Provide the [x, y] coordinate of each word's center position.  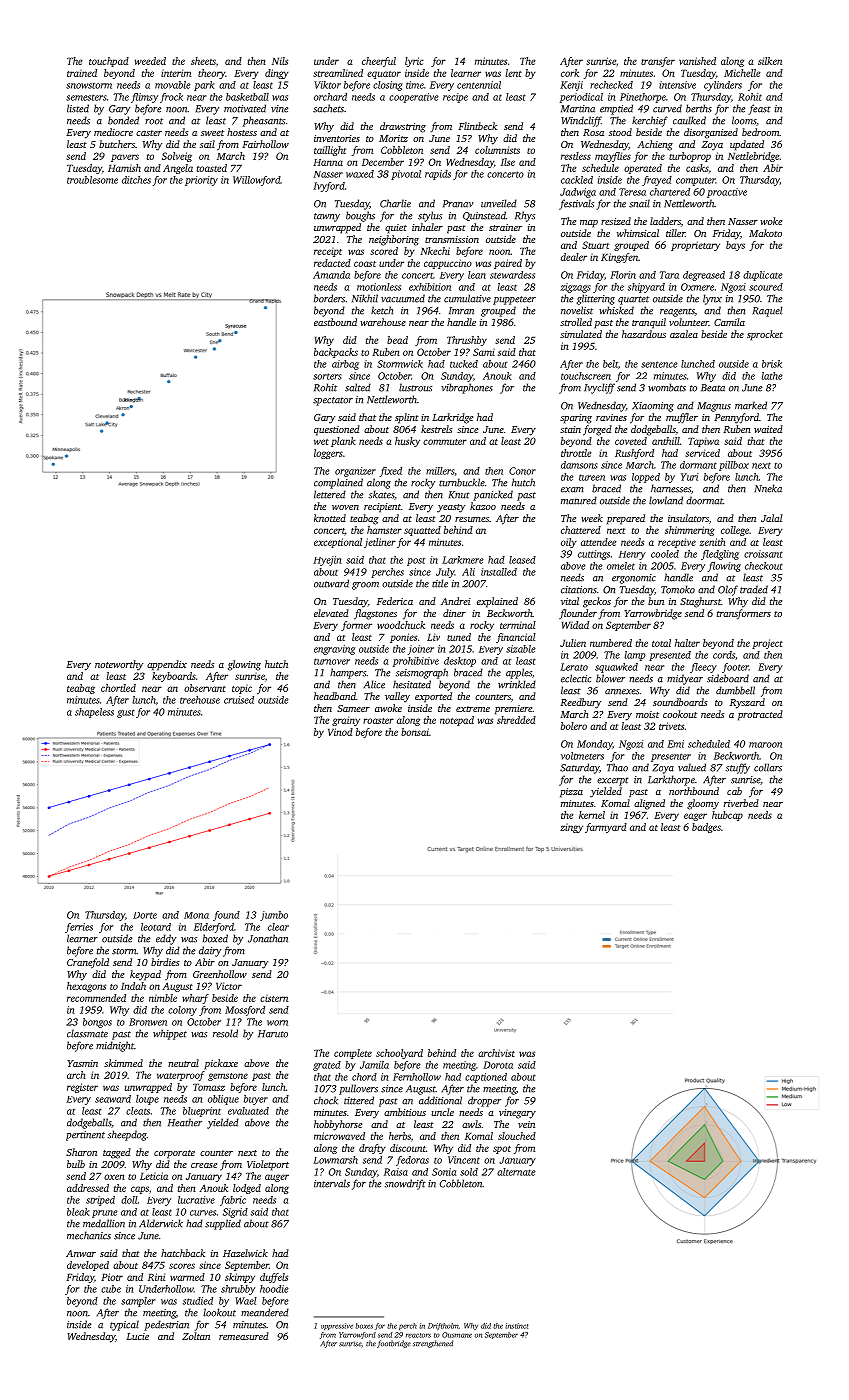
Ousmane [457, 1335]
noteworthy [119, 665]
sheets [203, 61]
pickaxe [221, 1064]
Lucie [137, 1336]
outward [331, 583]
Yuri [689, 477]
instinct [516, 1326]
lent [513, 73]
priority [201, 181]
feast [759, 109]
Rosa [593, 132]
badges [706, 828]
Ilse [508, 162]
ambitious [405, 1112]
